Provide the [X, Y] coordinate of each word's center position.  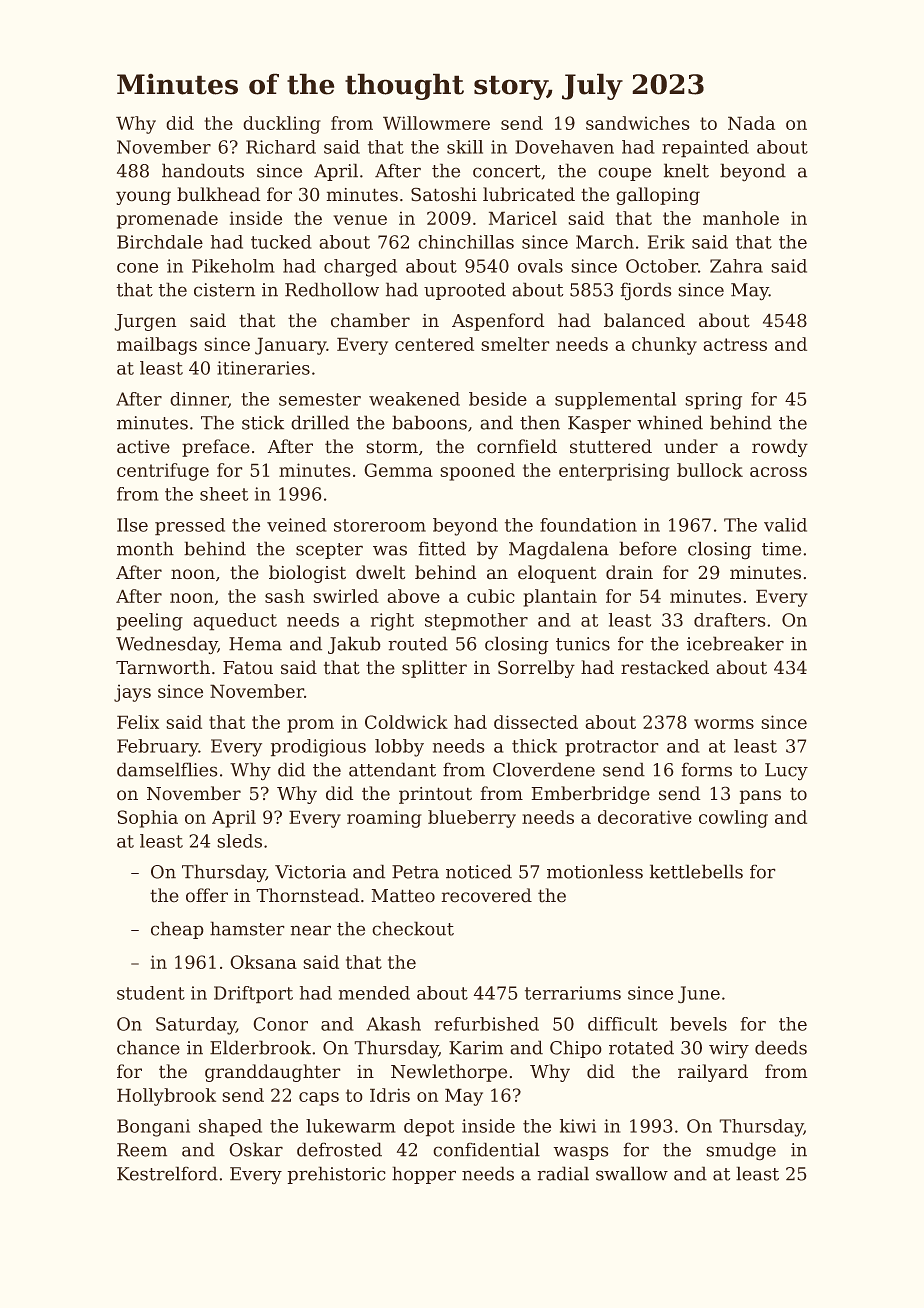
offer [207, 895]
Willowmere [436, 123]
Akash [393, 1024]
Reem [142, 1150]
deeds [781, 1047]
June [699, 995]
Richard [281, 147]
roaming [384, 819]
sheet [224, 494]
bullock [710, 470]
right [392, 622]
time [781, 549]
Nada [751, 123]
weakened [414, 399]
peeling [150, 622]
